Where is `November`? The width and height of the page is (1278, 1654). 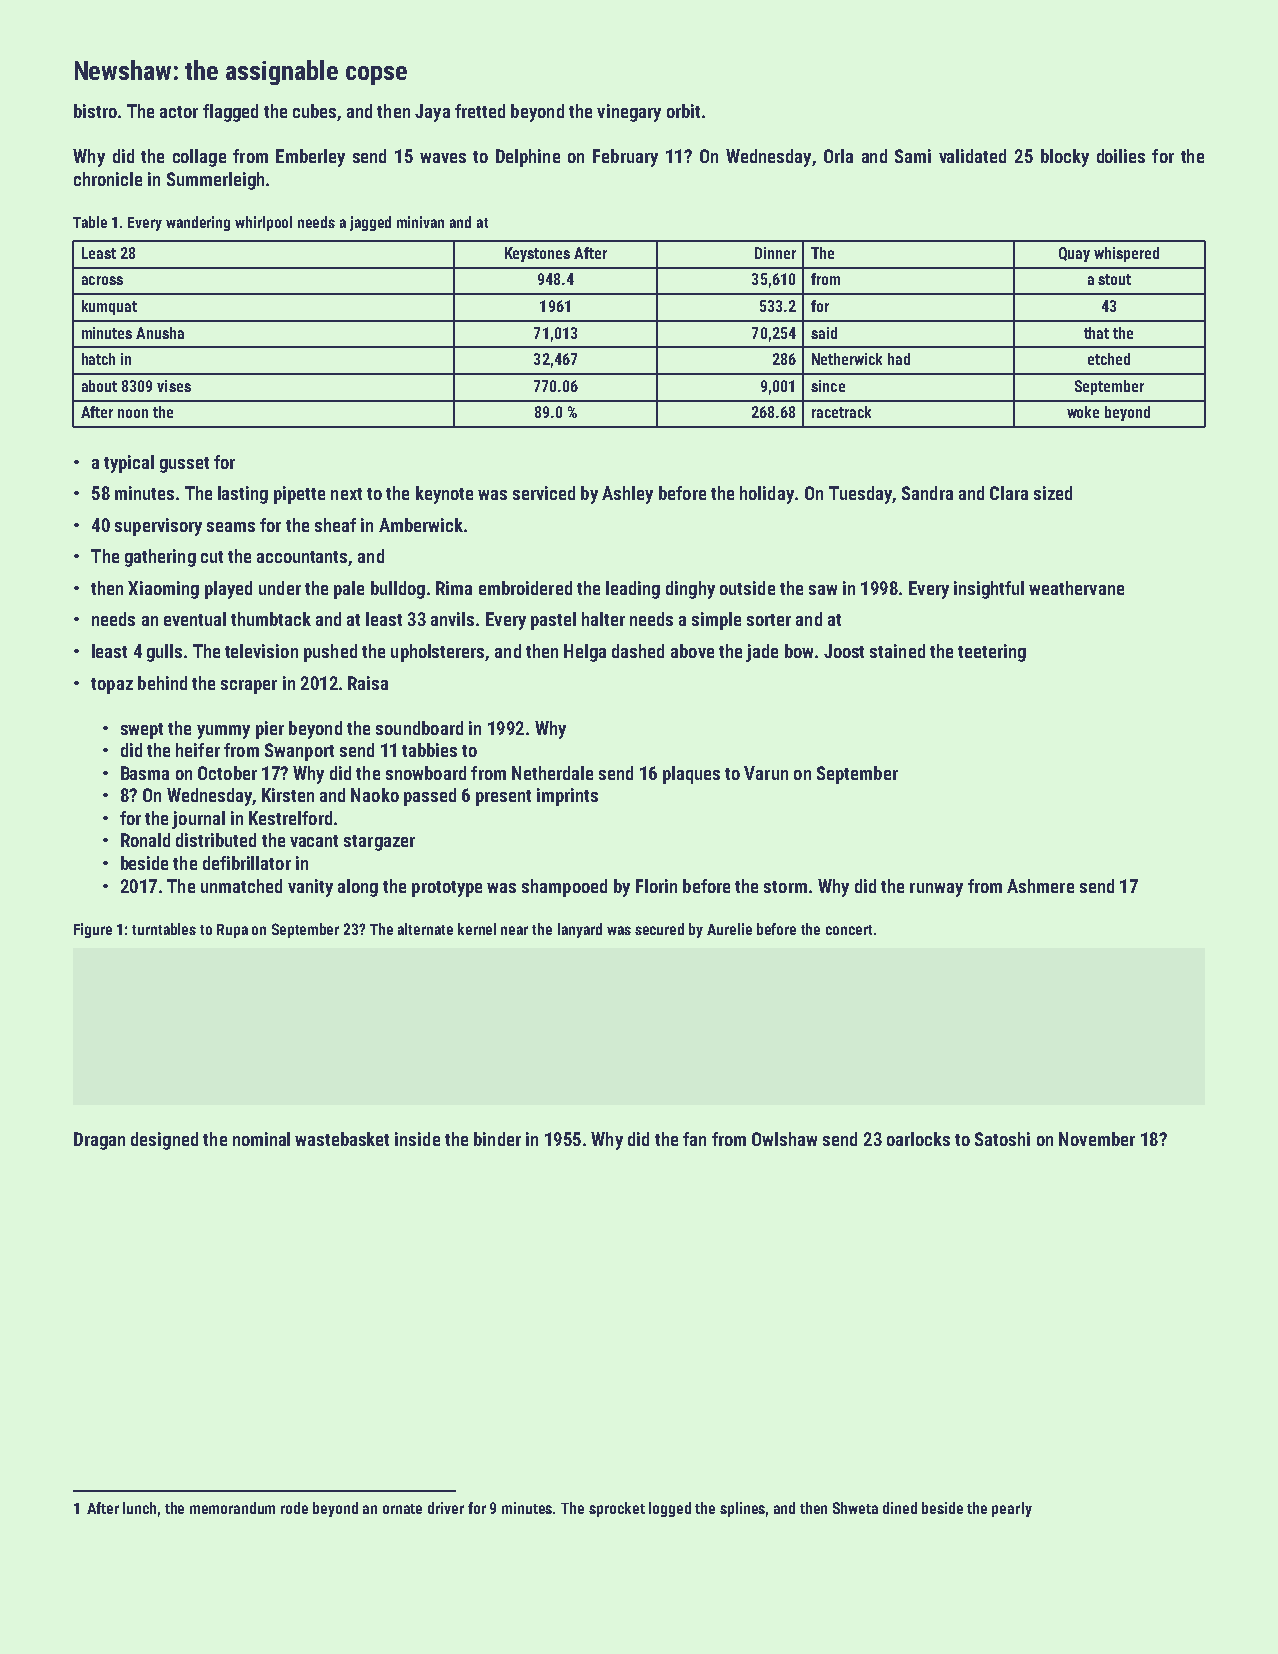
November is located at coordinates (1097, 1139).
